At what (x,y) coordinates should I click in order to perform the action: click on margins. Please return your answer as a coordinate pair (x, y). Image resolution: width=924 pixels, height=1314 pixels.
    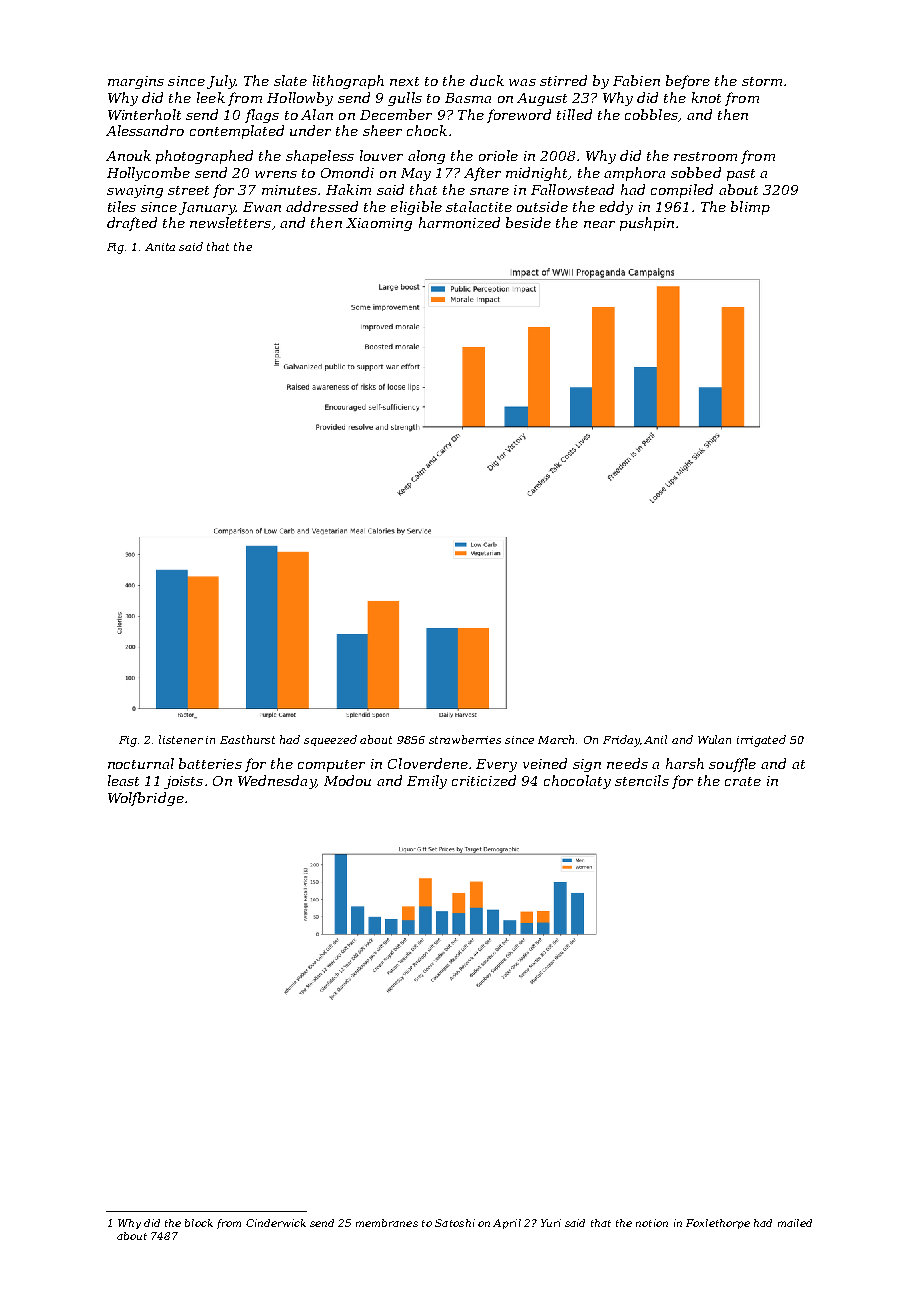
    Looking at the image, I should click on (136, 82).
